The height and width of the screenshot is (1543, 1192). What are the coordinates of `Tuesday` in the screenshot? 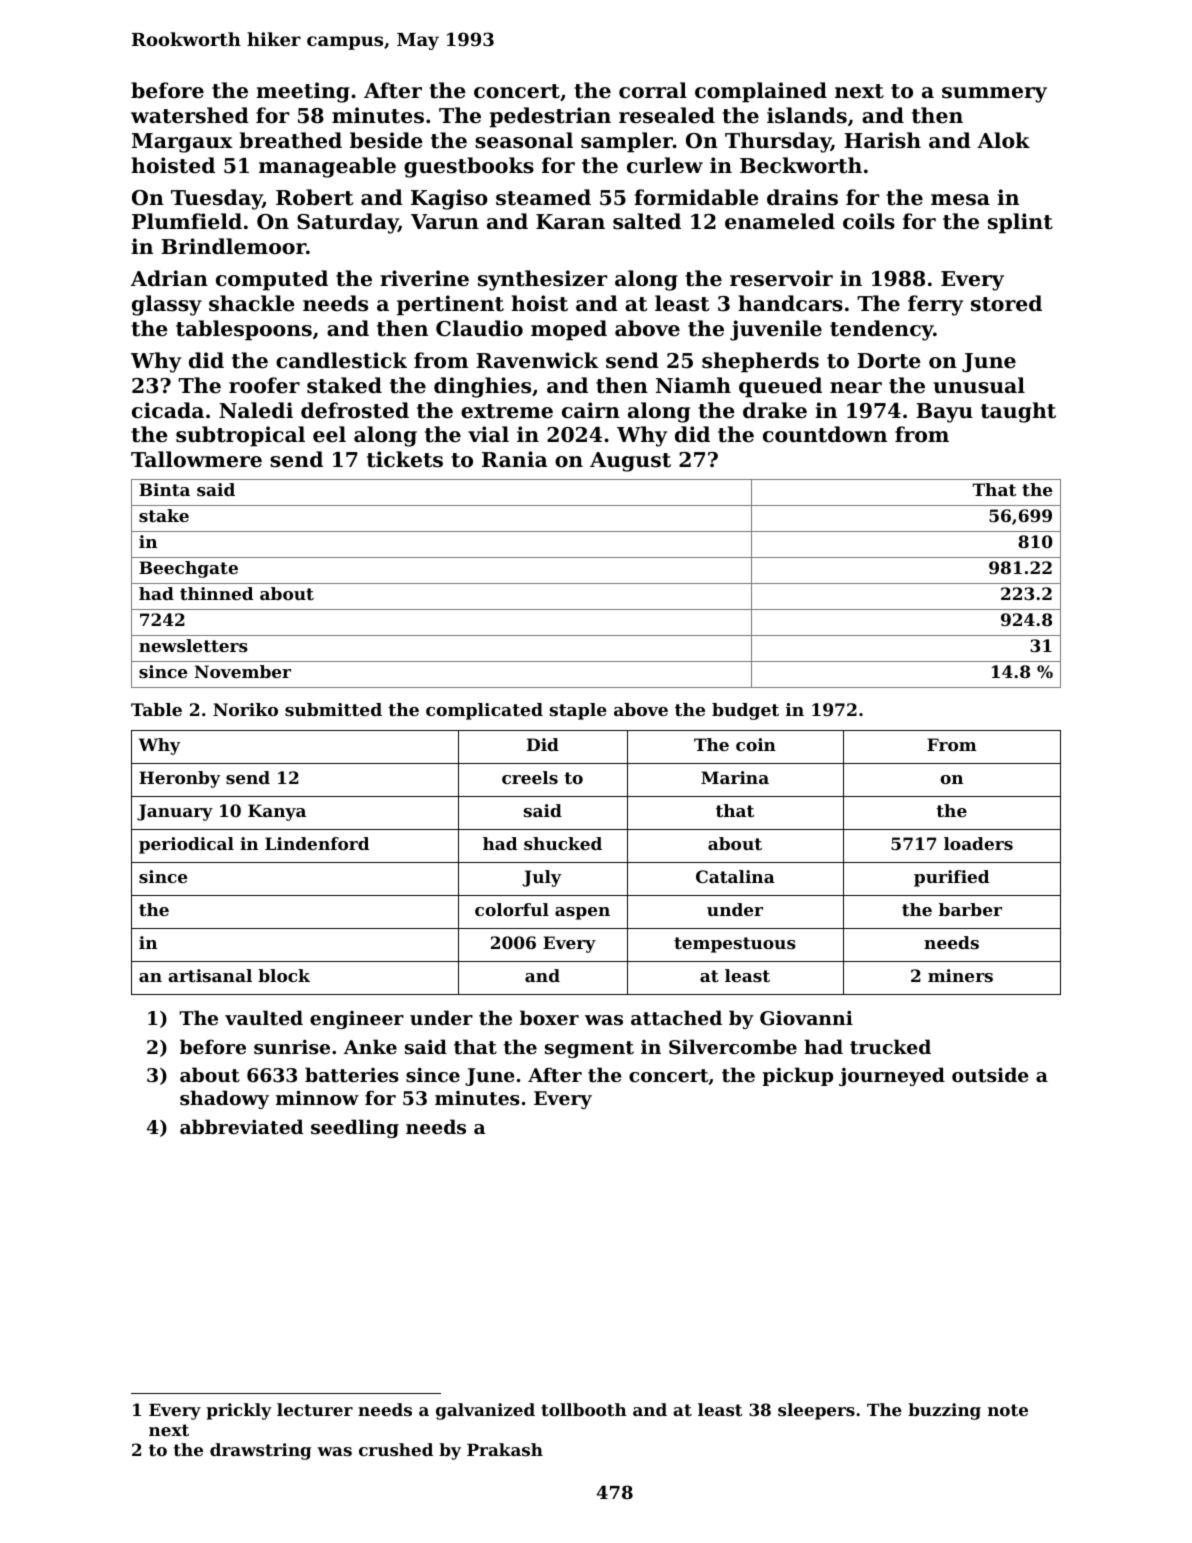 It's located at (217, 199).
